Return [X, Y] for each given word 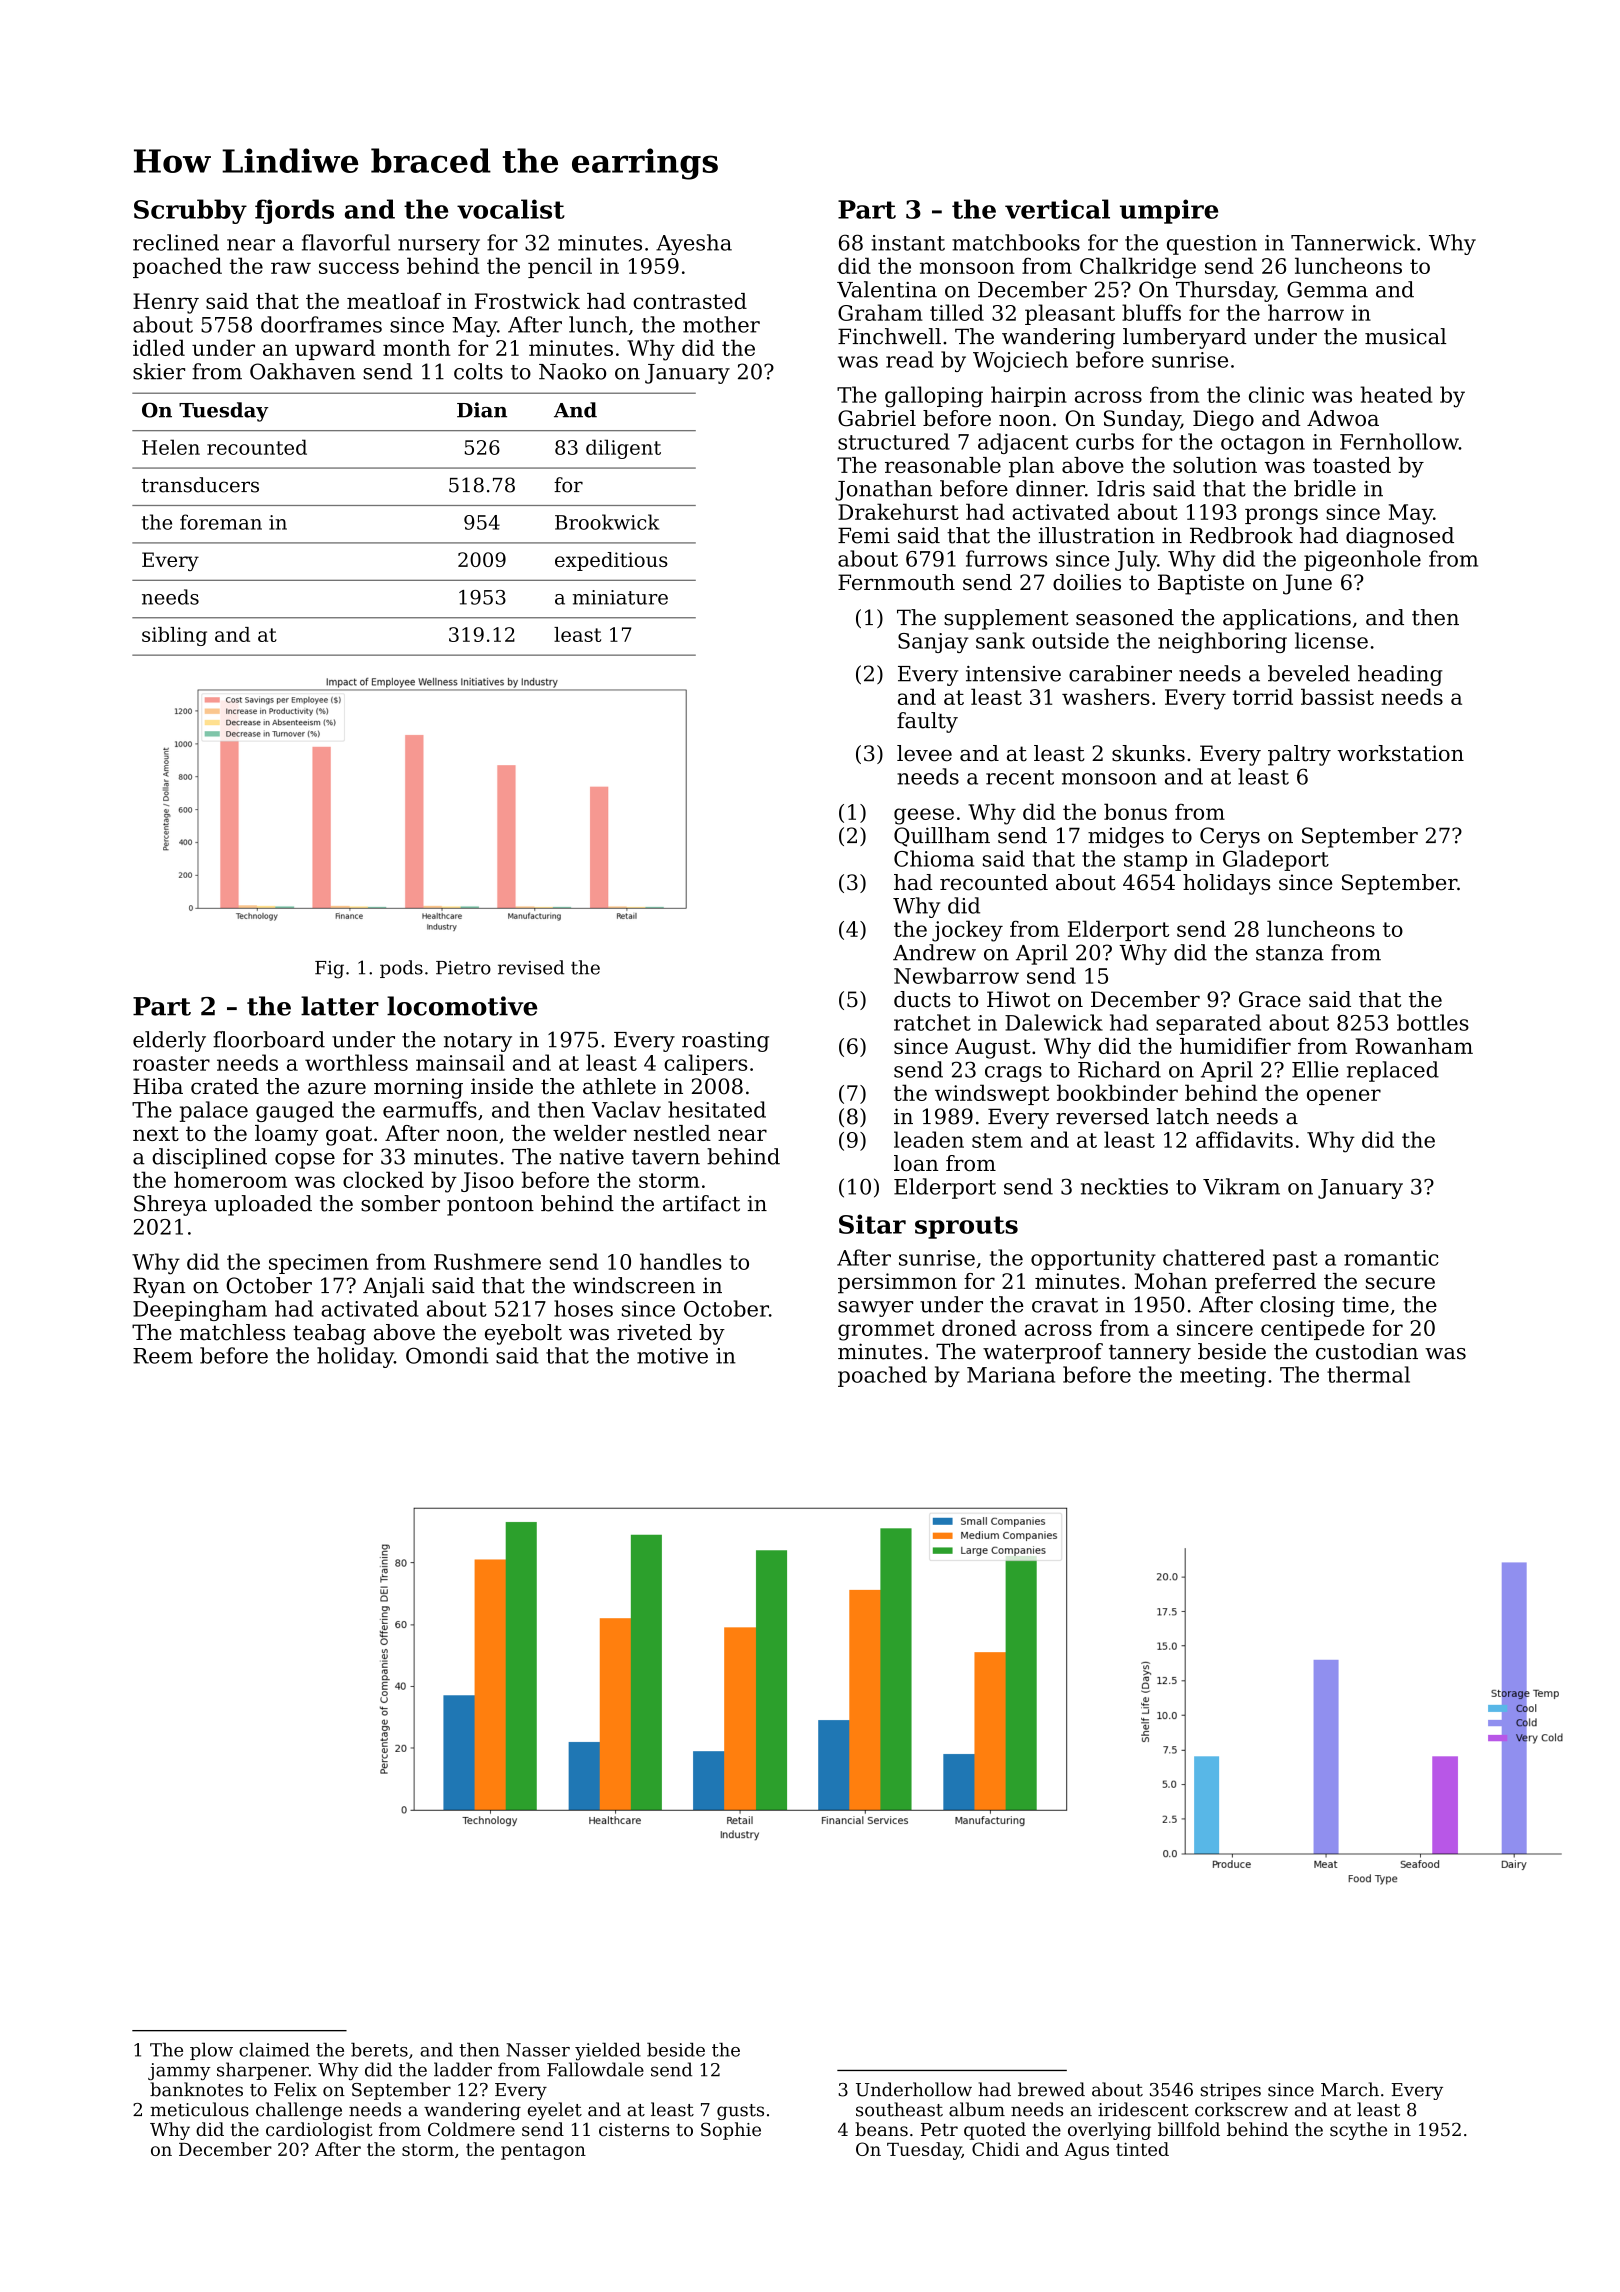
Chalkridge [1138, 268]
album [977, 2109]
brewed [1051, 2089]
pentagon [543, 2151]
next [156, 1133]
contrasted [690, 301]
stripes [1231, 2091]
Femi [864, 535]
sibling [174, 636]
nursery [439, 247]
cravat [1065, 1305]
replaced [1393, 1071]
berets [379, 2049]
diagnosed [1400, 537]
